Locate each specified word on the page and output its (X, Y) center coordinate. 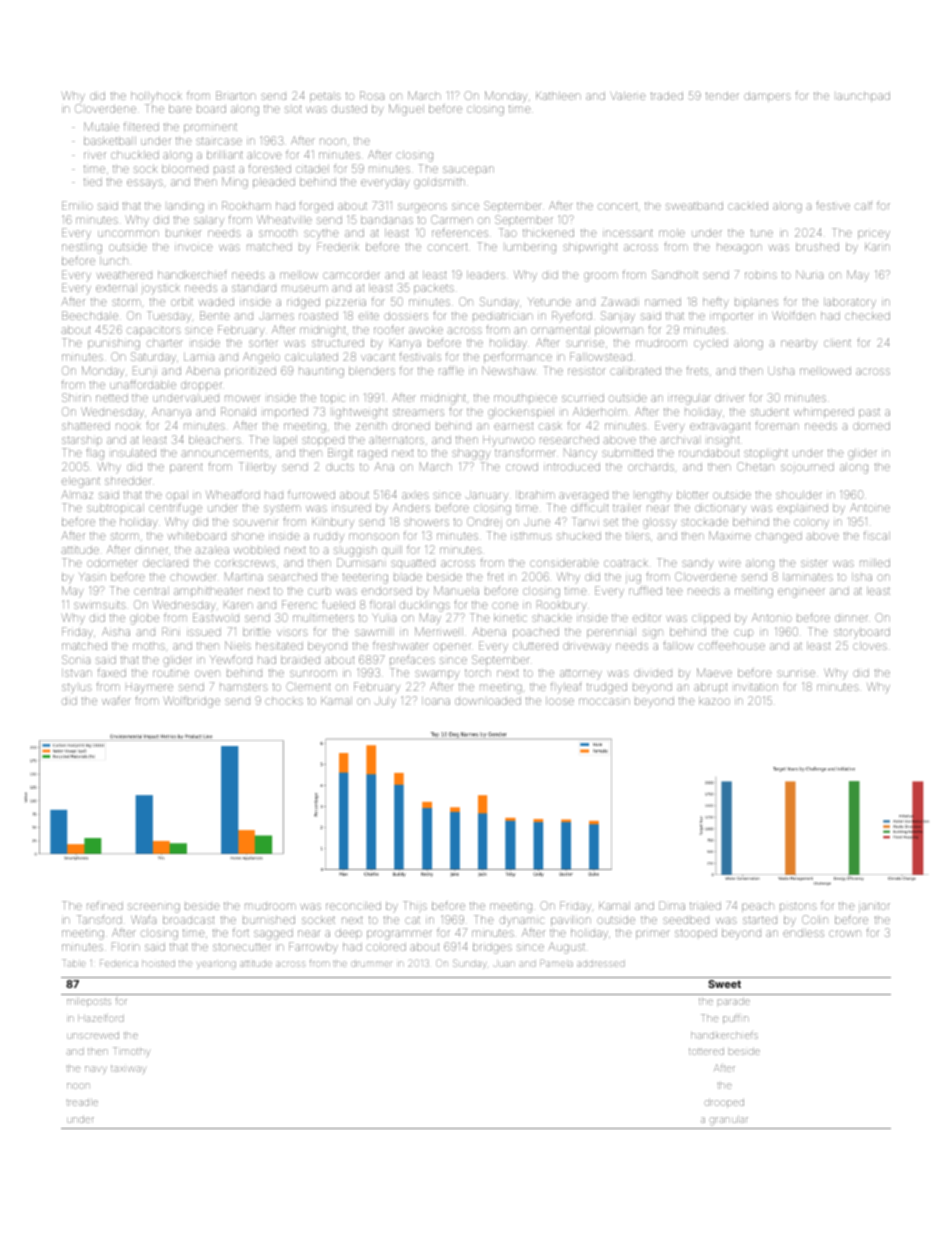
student (770, 412)
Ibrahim (535, 495)
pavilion (571, 921)
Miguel (406, 110)
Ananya (171, 412)
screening (154, 908)
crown (845, 933)
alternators (396, 440)
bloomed (185, 169)
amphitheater (208, 592)
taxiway (128, 1069)
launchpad (863, 97)
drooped (724, 1103)
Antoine (870, 507)
